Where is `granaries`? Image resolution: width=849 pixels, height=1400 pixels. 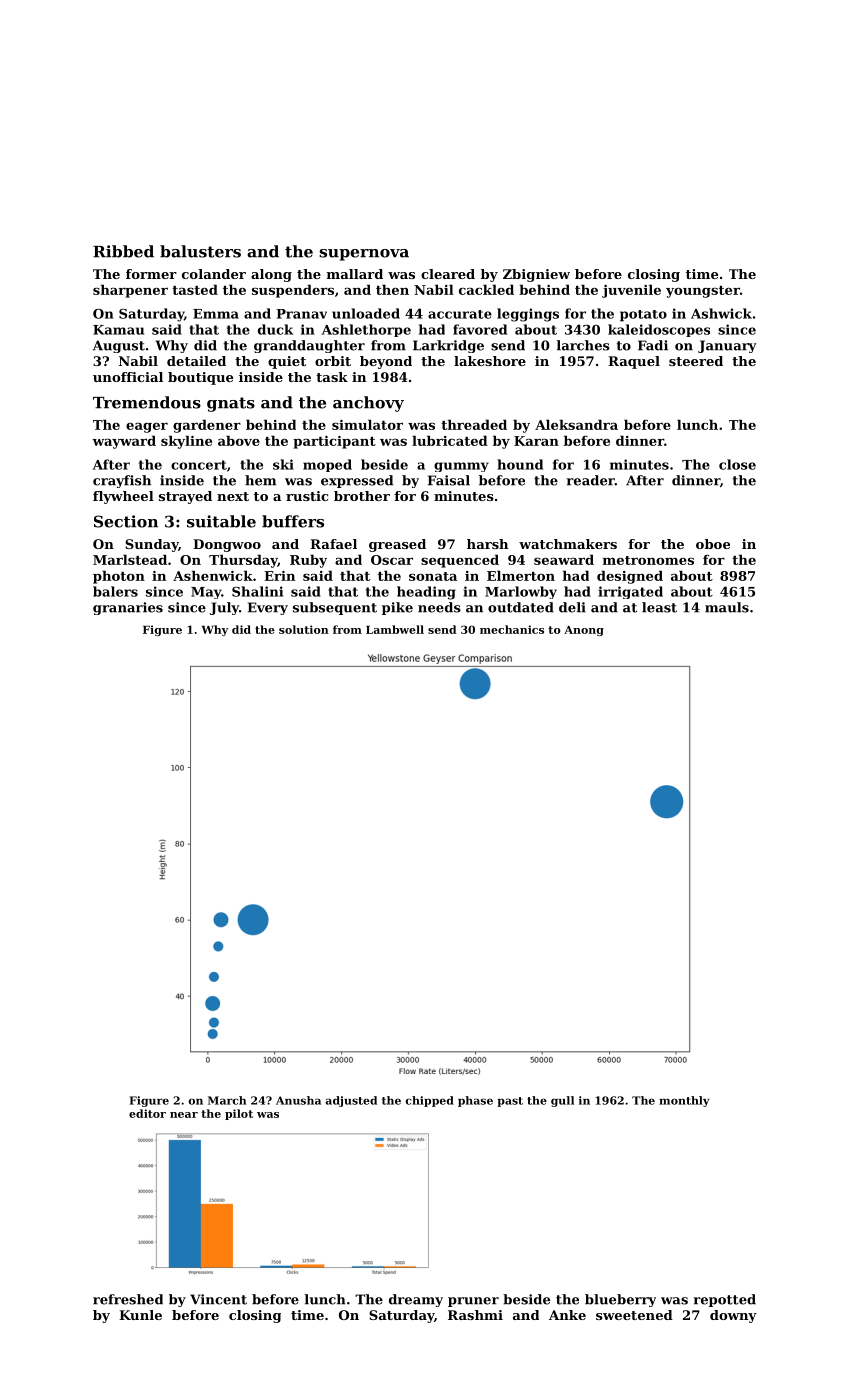
granaries is located at coordinates (128, 608).
